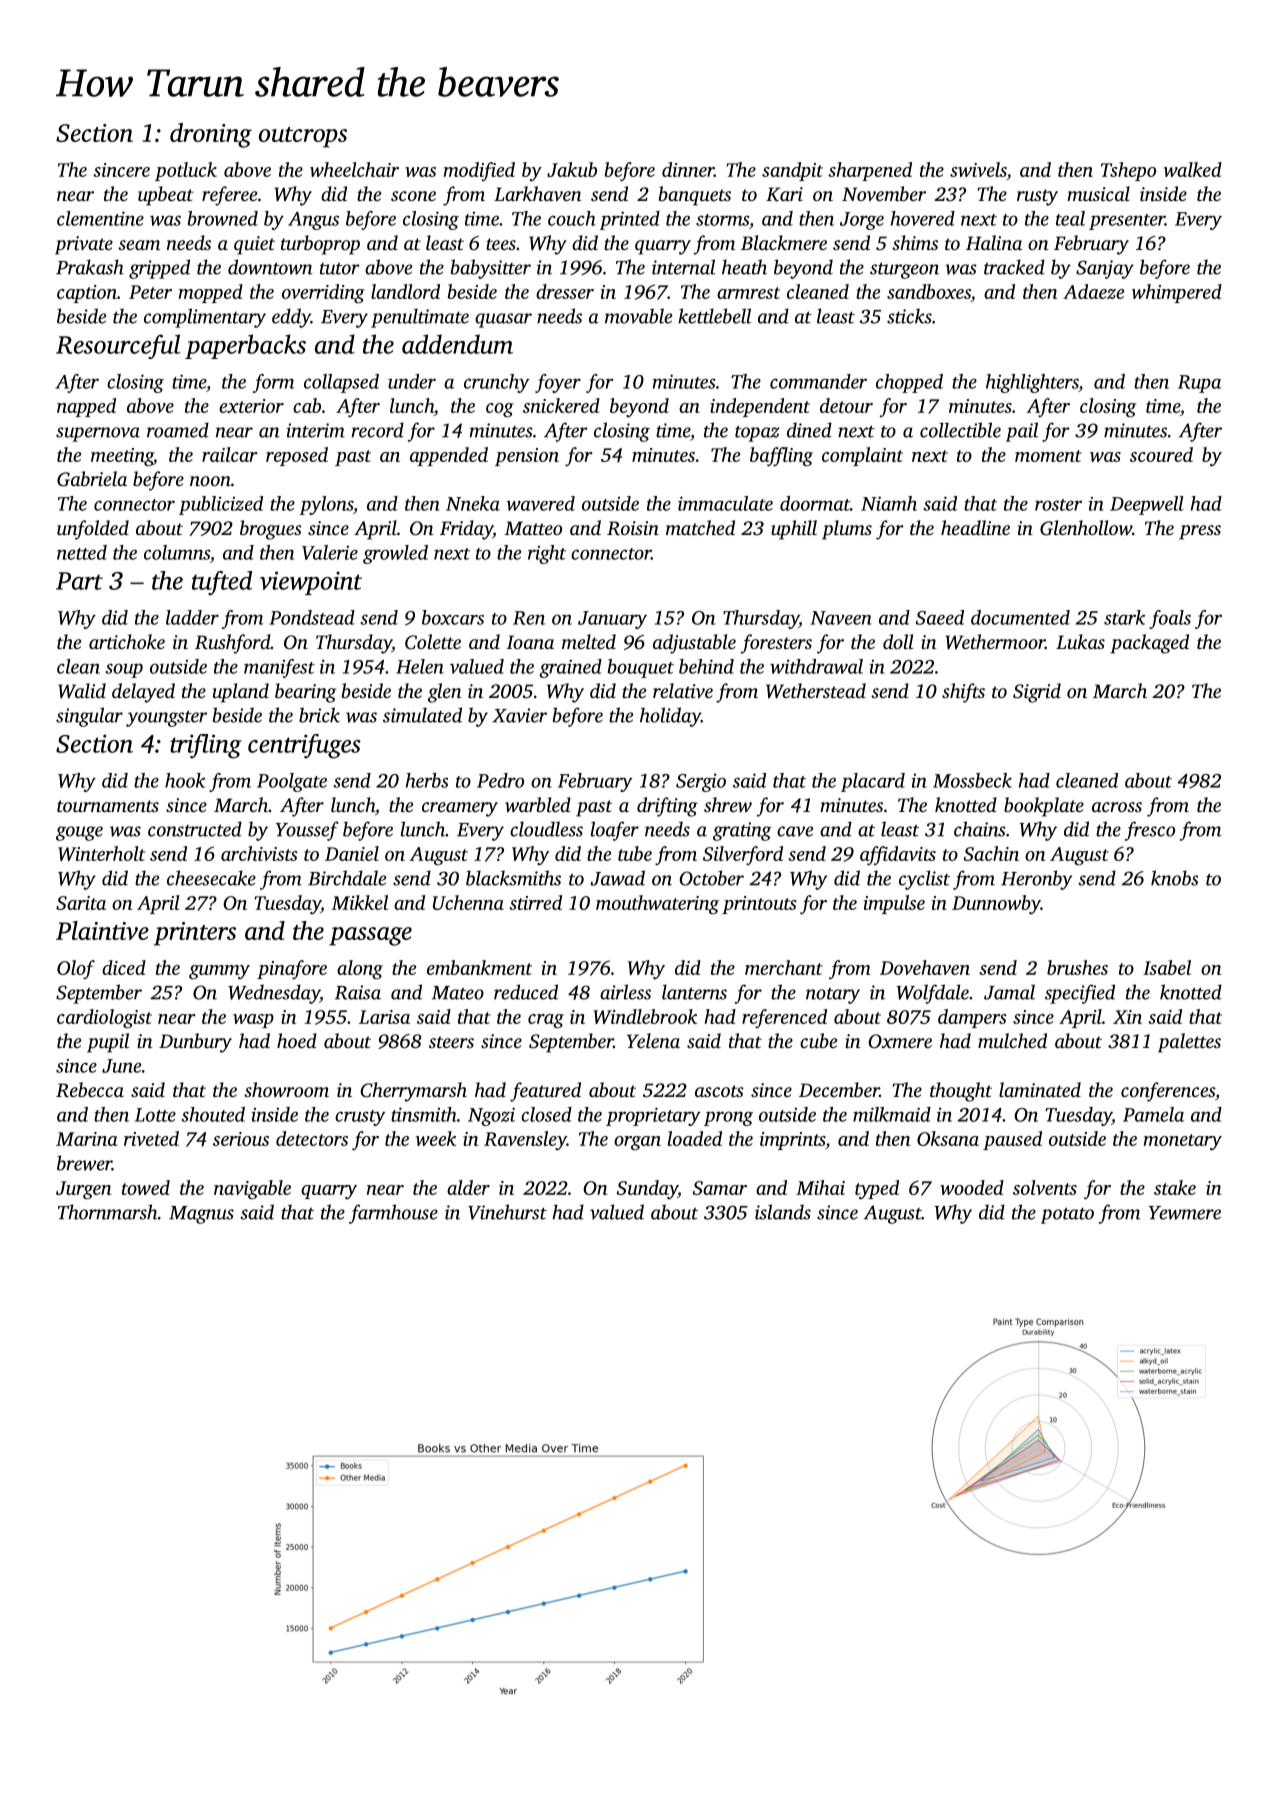  What do you see at coordinates (1170, 619) in the image?
I see `foals` at bounding box center [1170, 619].
